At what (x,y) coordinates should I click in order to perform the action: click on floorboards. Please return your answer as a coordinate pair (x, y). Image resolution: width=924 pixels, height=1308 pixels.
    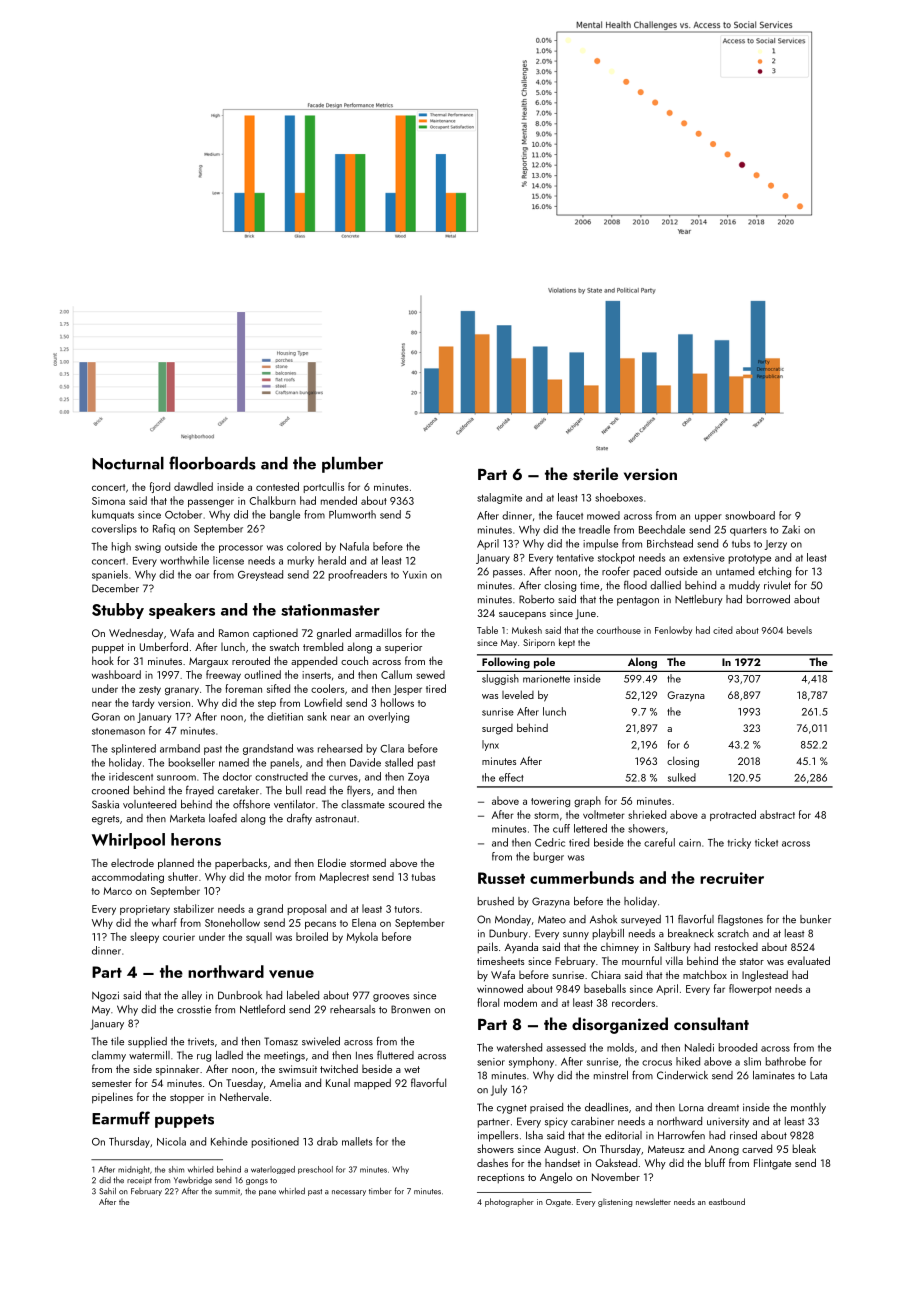
    Looking at the image, I should click on (212, 463).
